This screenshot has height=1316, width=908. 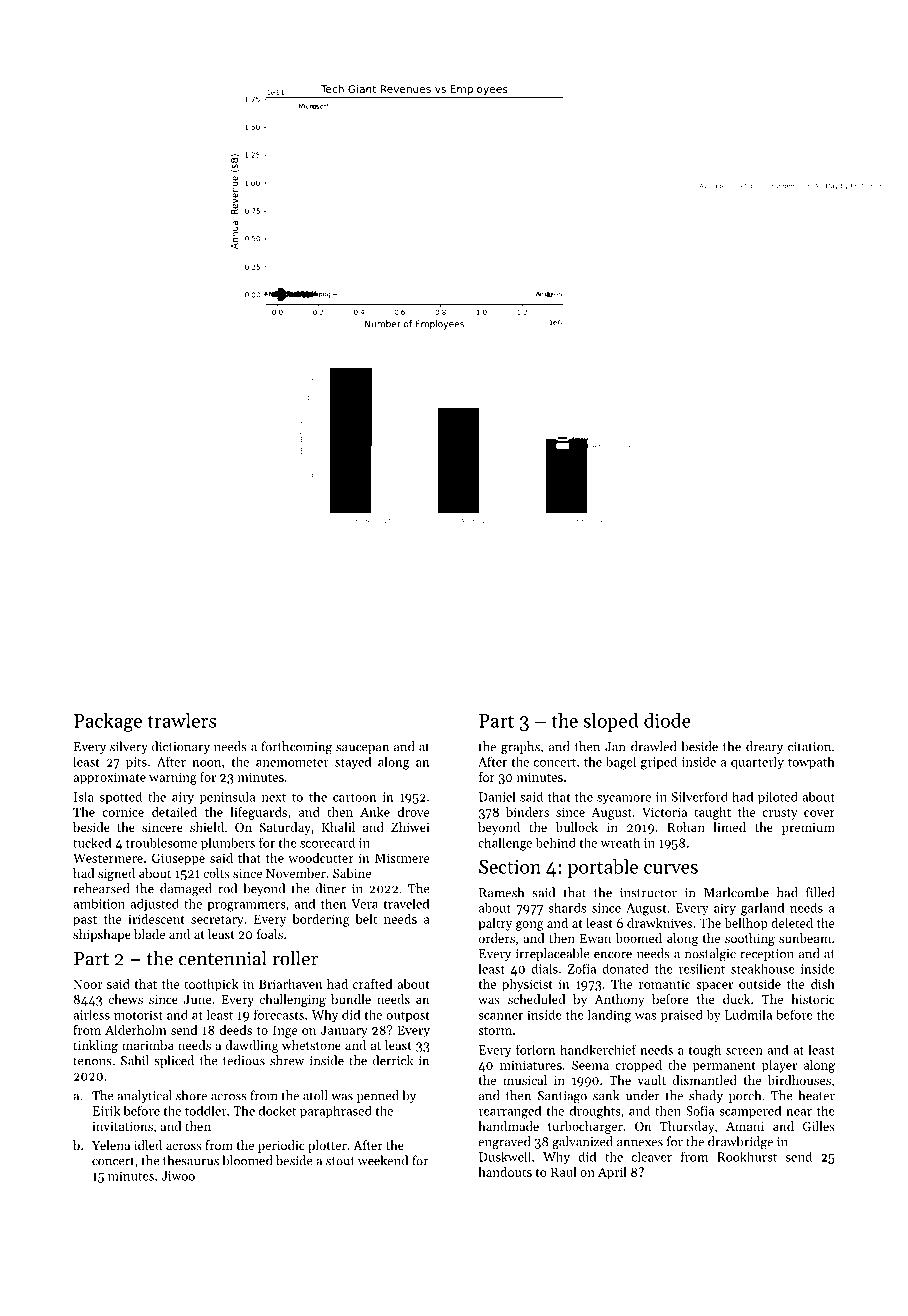 What do you see at coordinates (102, 935) in the screenshot?
I see `shipshape` at bounding box center [102, 935].
